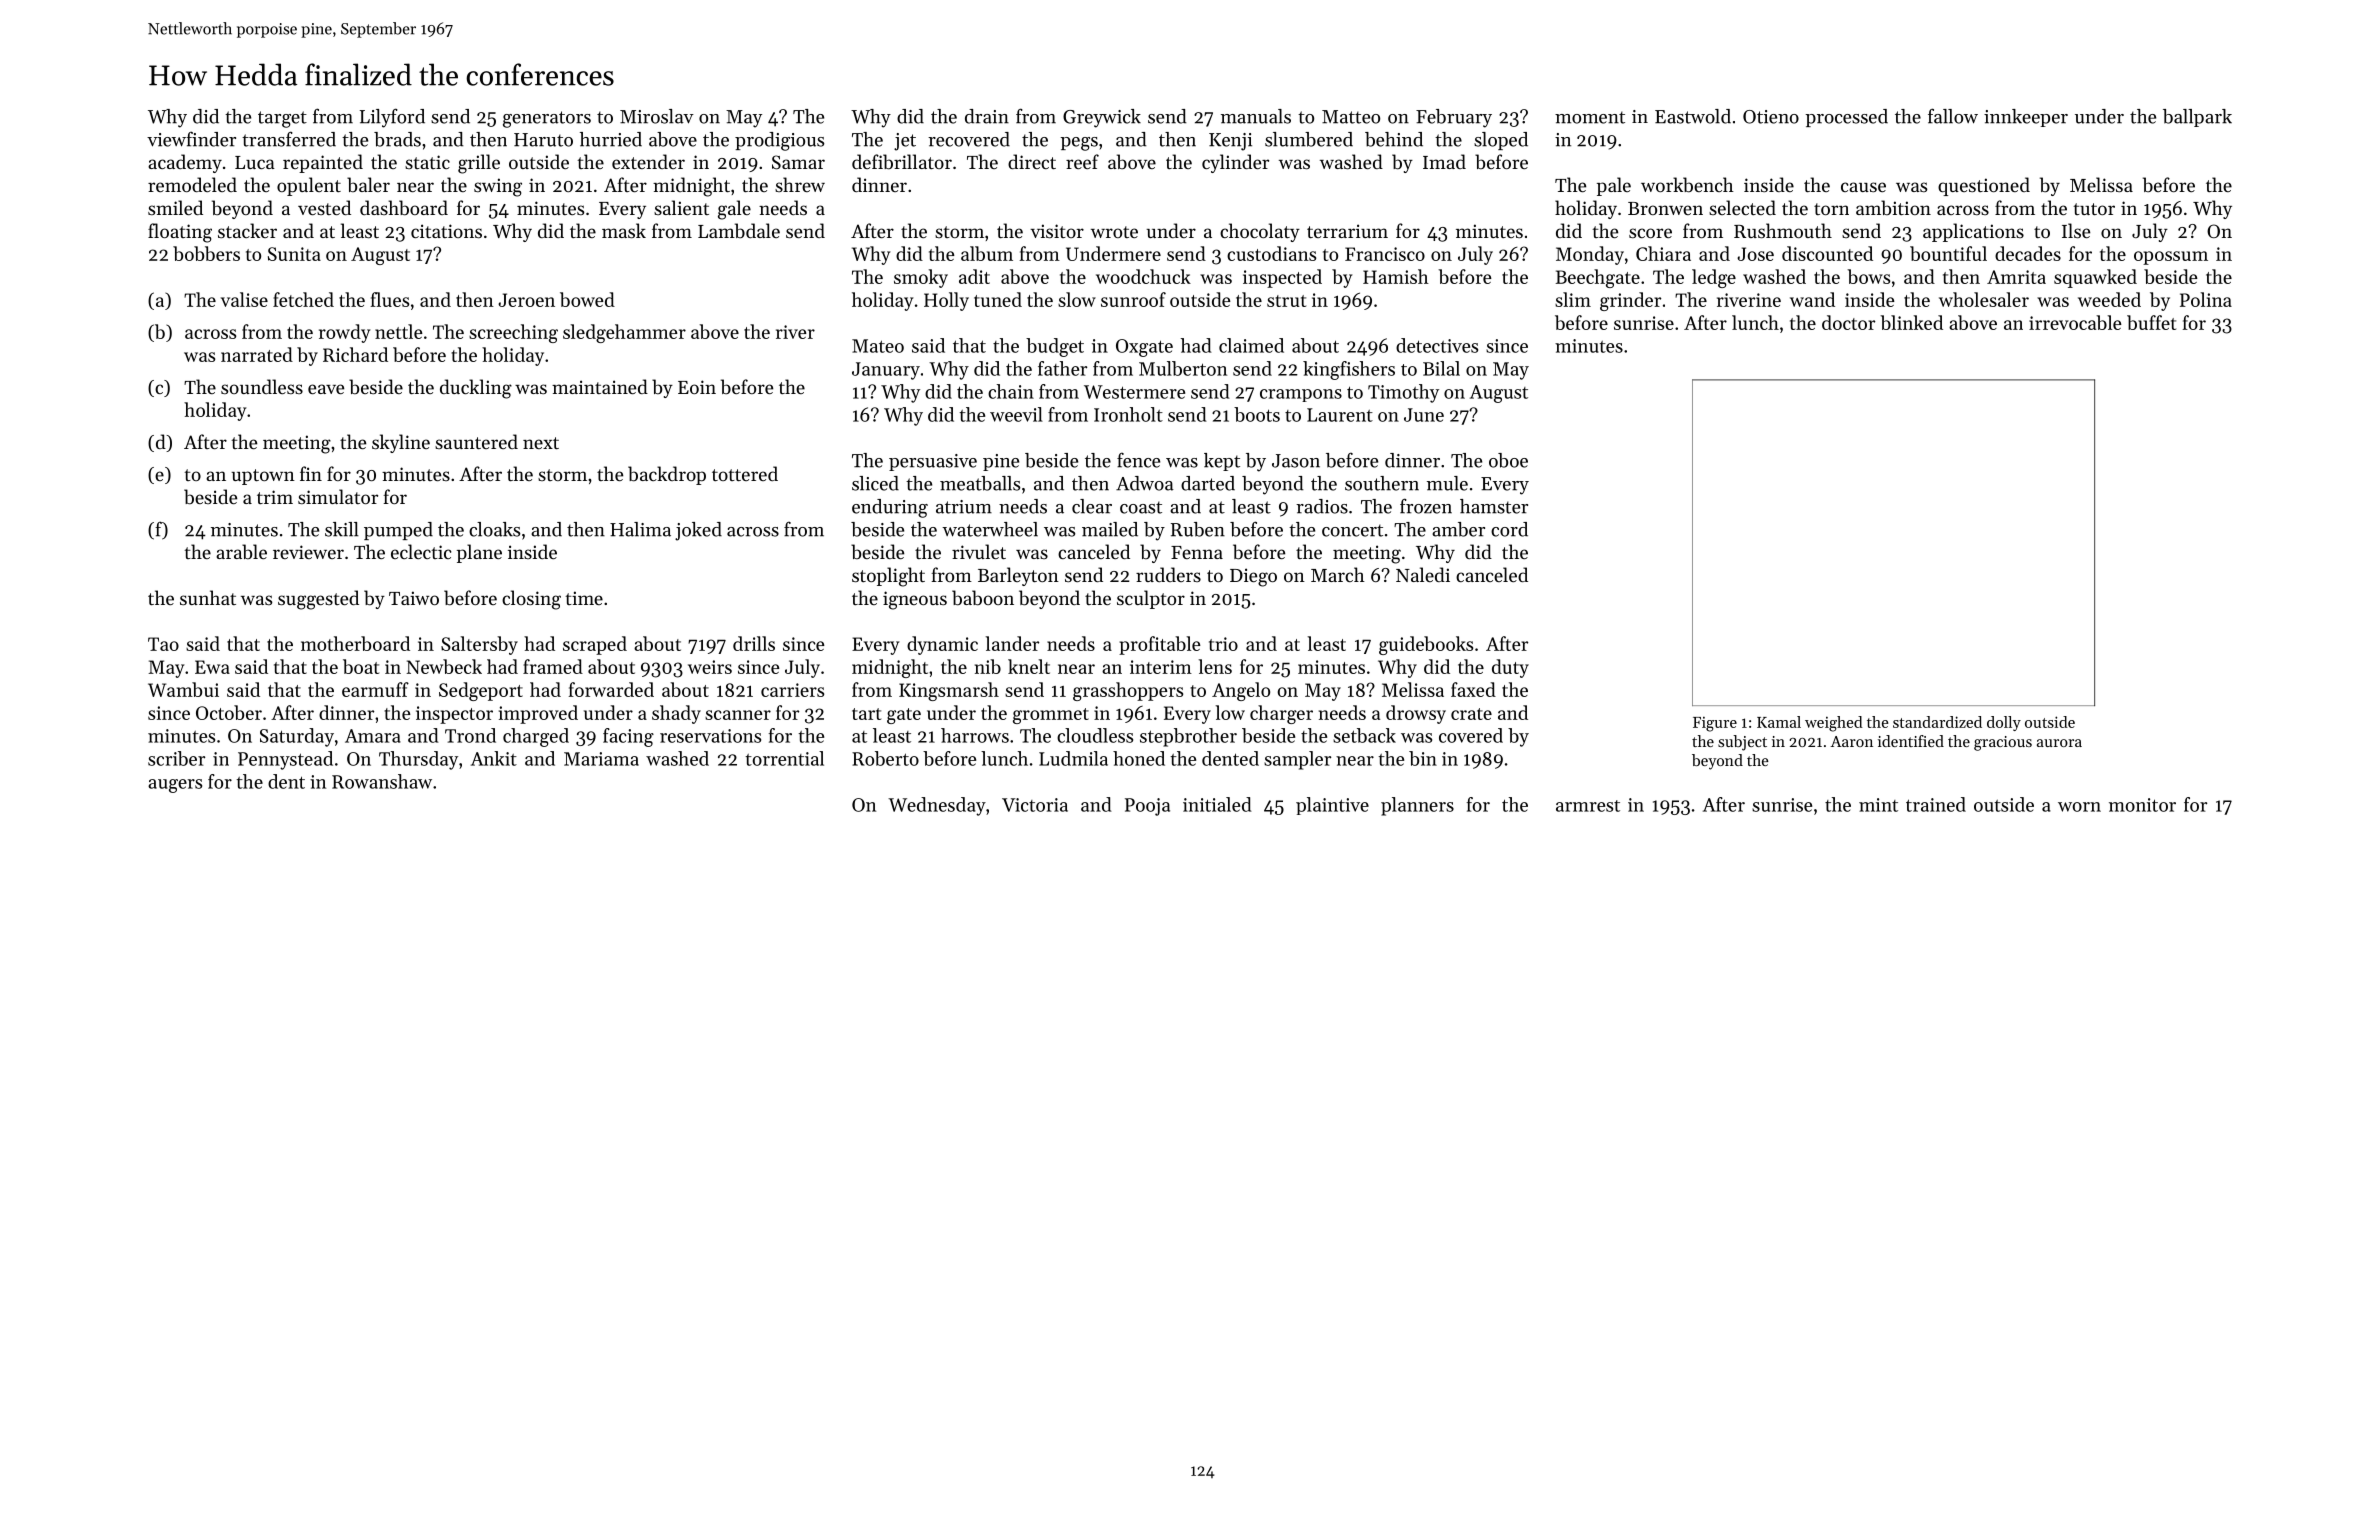  I want to click on reef, so click(1082, 161).
